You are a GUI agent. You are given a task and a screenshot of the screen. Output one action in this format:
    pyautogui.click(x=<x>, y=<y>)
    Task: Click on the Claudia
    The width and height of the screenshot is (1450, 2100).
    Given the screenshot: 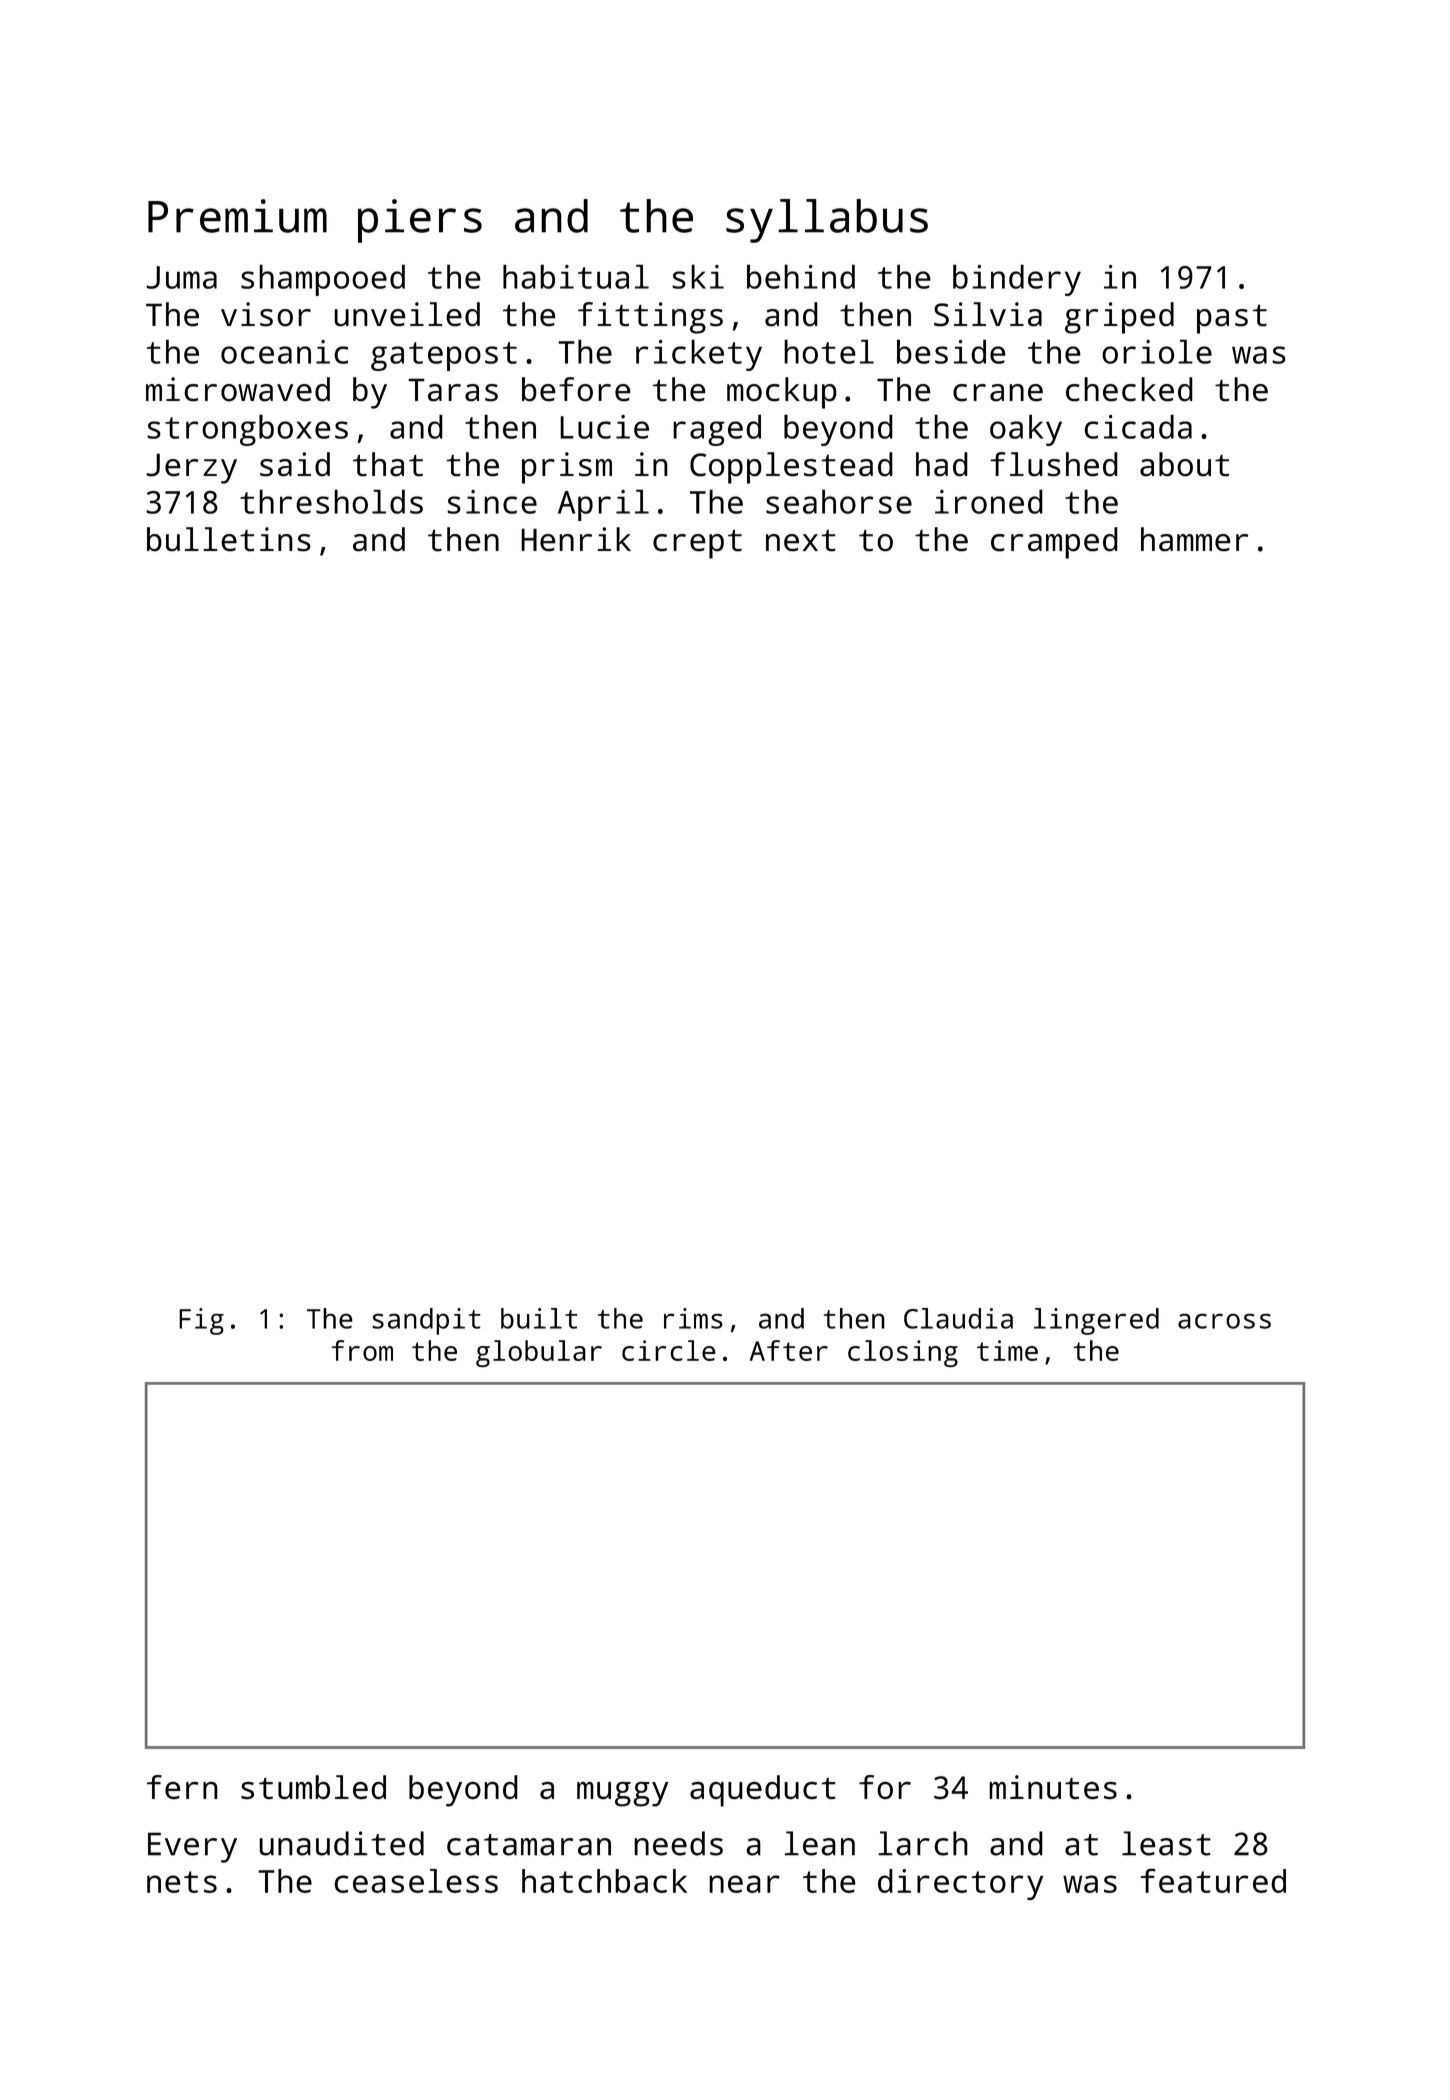 What is the action you would take?
    pyautogui.click(x=958, y=1318)
